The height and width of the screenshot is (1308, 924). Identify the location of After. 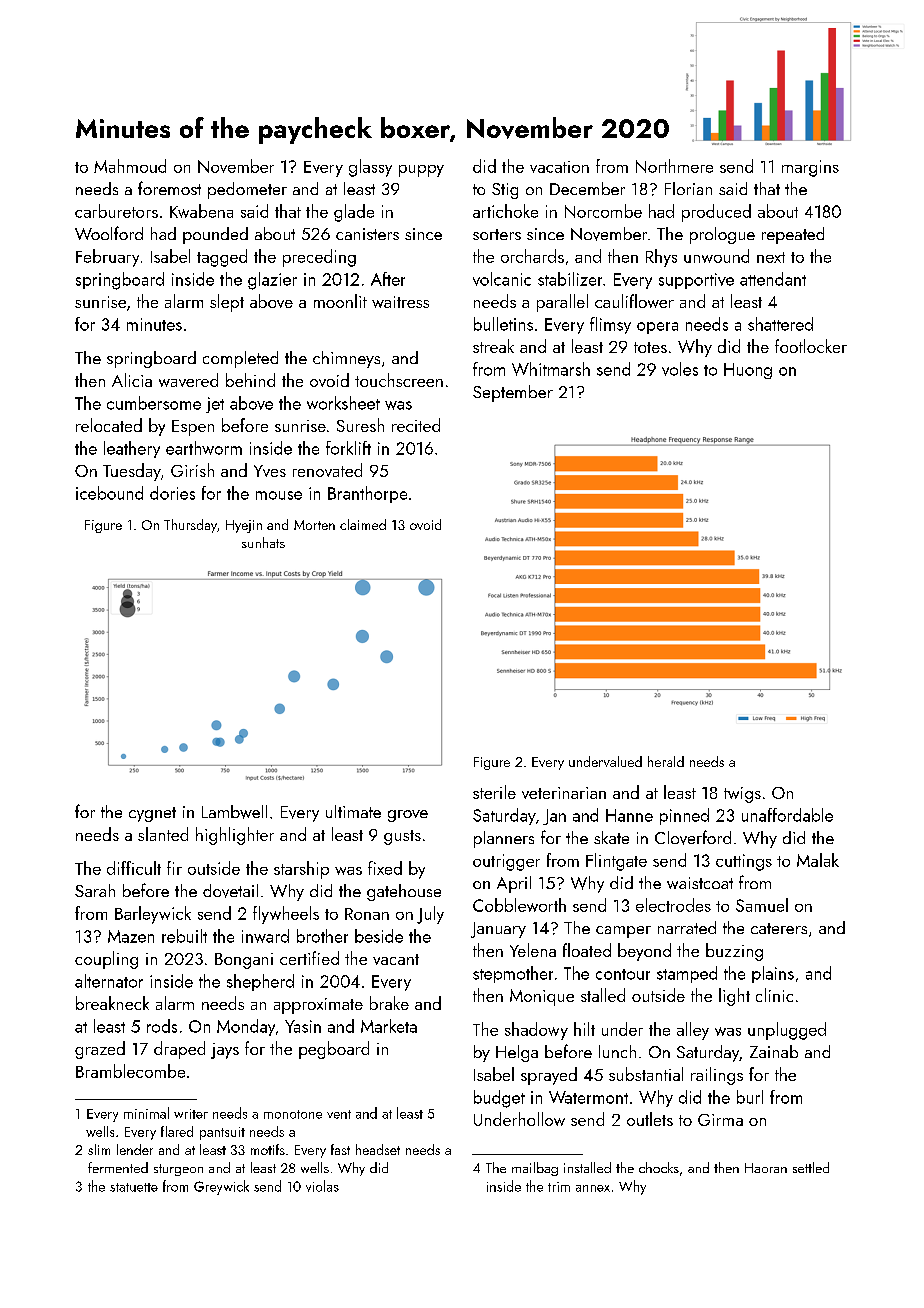
(388, 279).
